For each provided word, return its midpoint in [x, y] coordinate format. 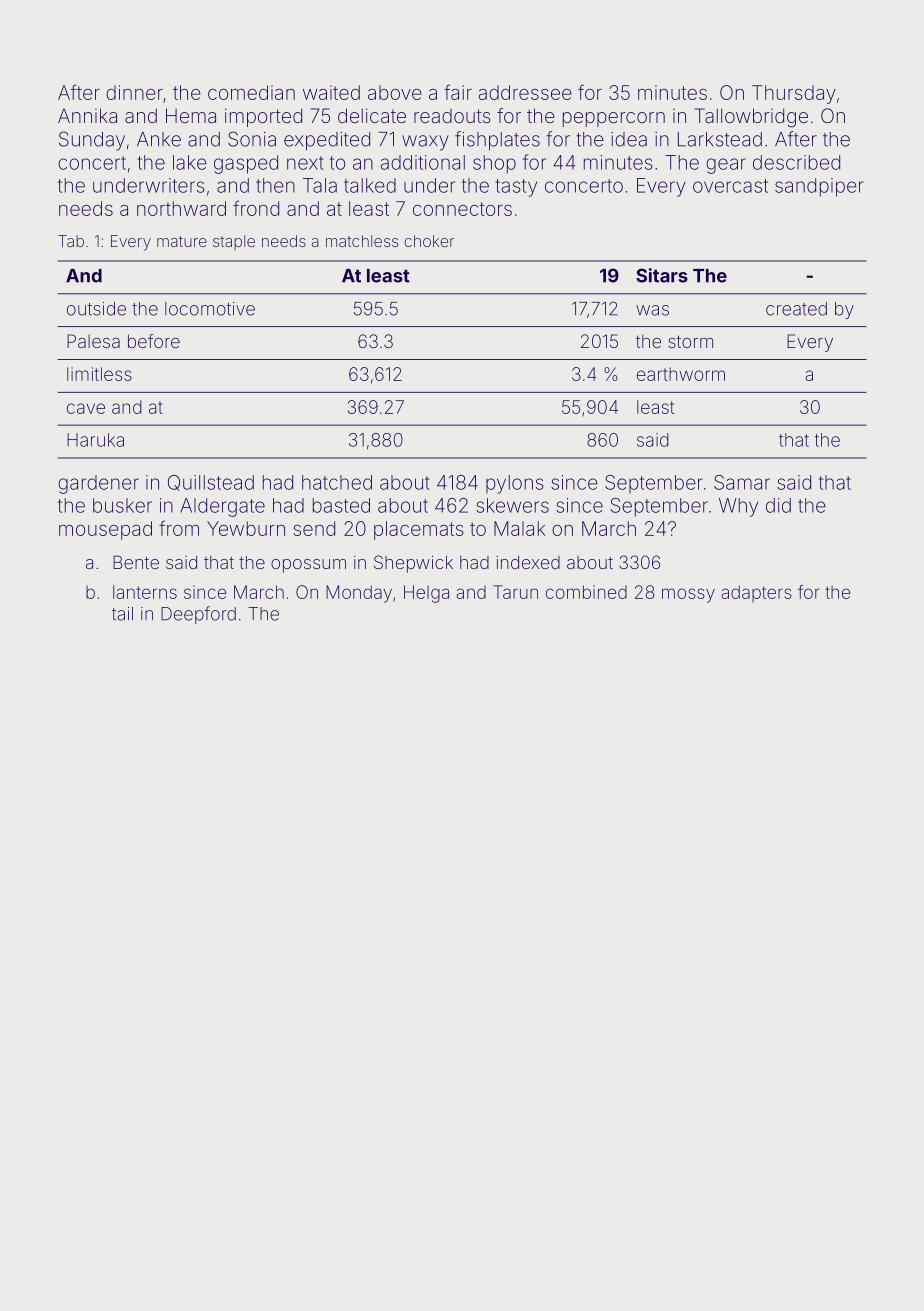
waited [331, 92]
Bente [136, 562]
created [796, 309]
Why [738, 507]
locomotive [210, 309]
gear [726, 166]
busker [122, 505]
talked [370, 185]
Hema [191, 115]
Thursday [794, 94]
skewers [512, 505]
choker [429, 241]
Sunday [92, 141]
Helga [426, 594]
